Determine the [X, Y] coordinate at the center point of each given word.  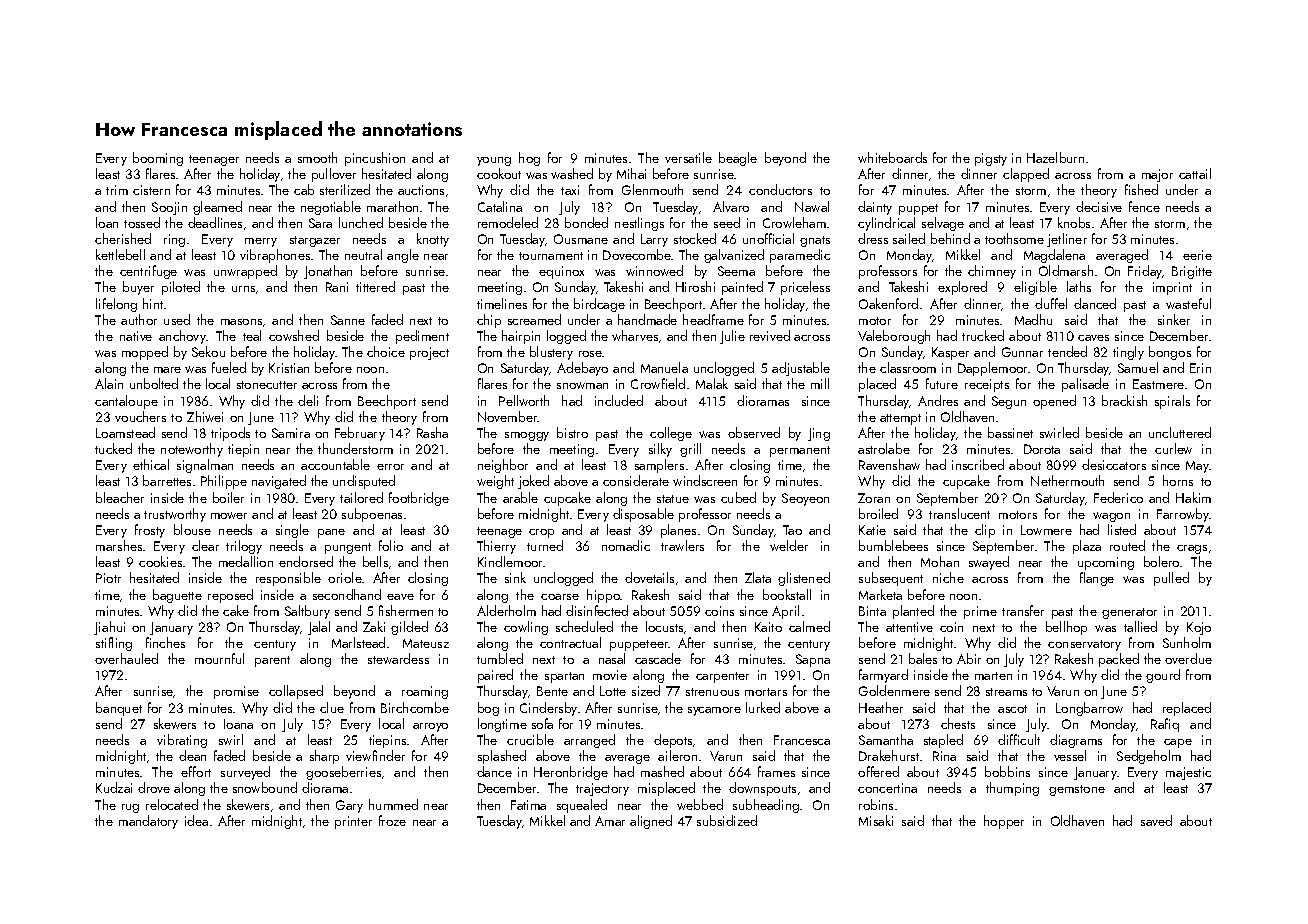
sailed [909, 238]
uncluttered [1180, 432]
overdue [1188, 658]
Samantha [886, 739]
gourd [1163, 676]
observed [754, 432]
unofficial [768, 238]
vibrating [182, 741]
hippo [604, 596]
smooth [317, 157]
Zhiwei [205, 416]
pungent [348, 548]
